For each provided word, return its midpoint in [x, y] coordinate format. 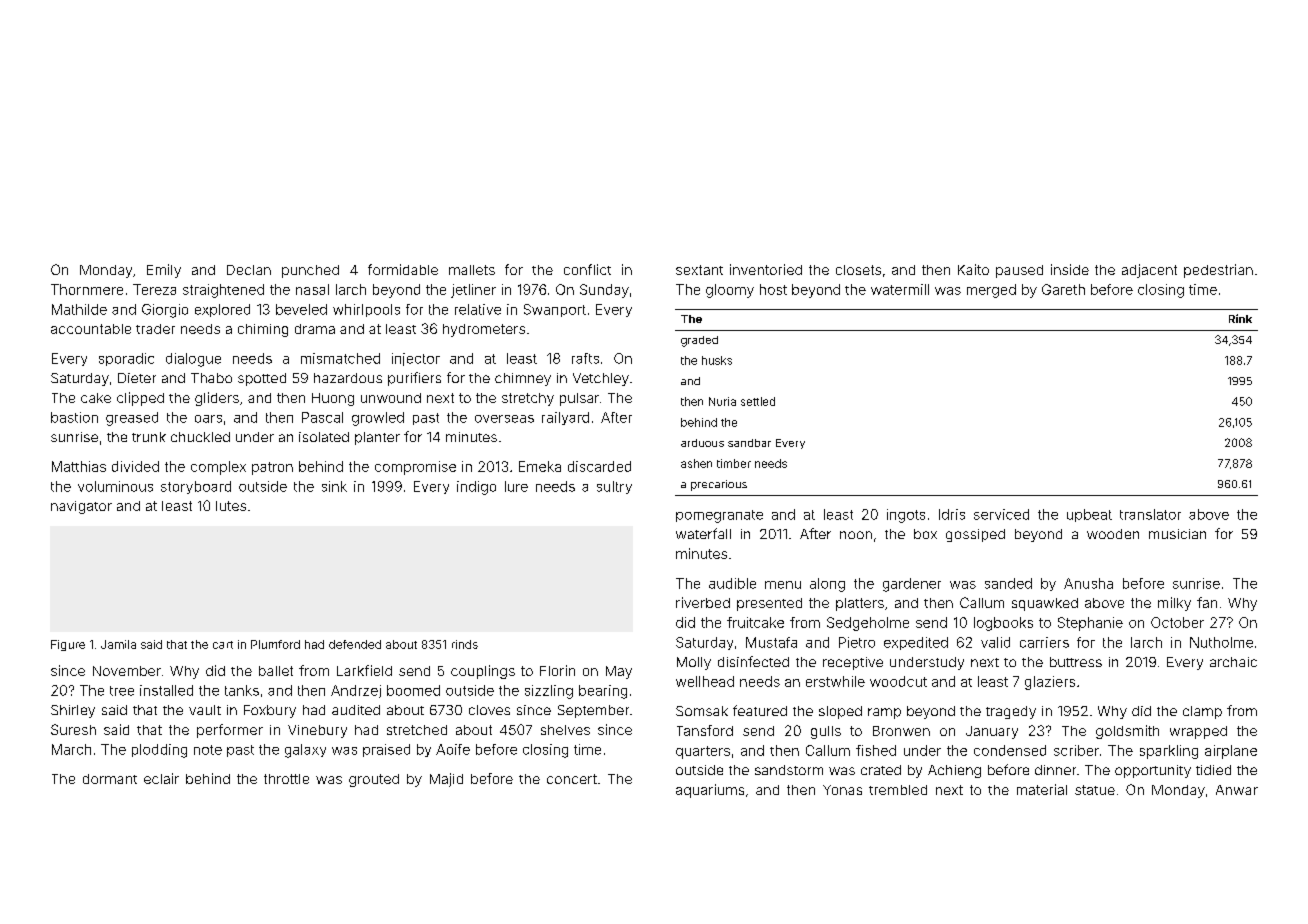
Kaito [973, 269]
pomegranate [719, 516]
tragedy [1011, 712]
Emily [164, 271]
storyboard [196, 487]
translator [1150, 514]
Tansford [705, 730]
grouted [374, 780]
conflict [587, 269]
